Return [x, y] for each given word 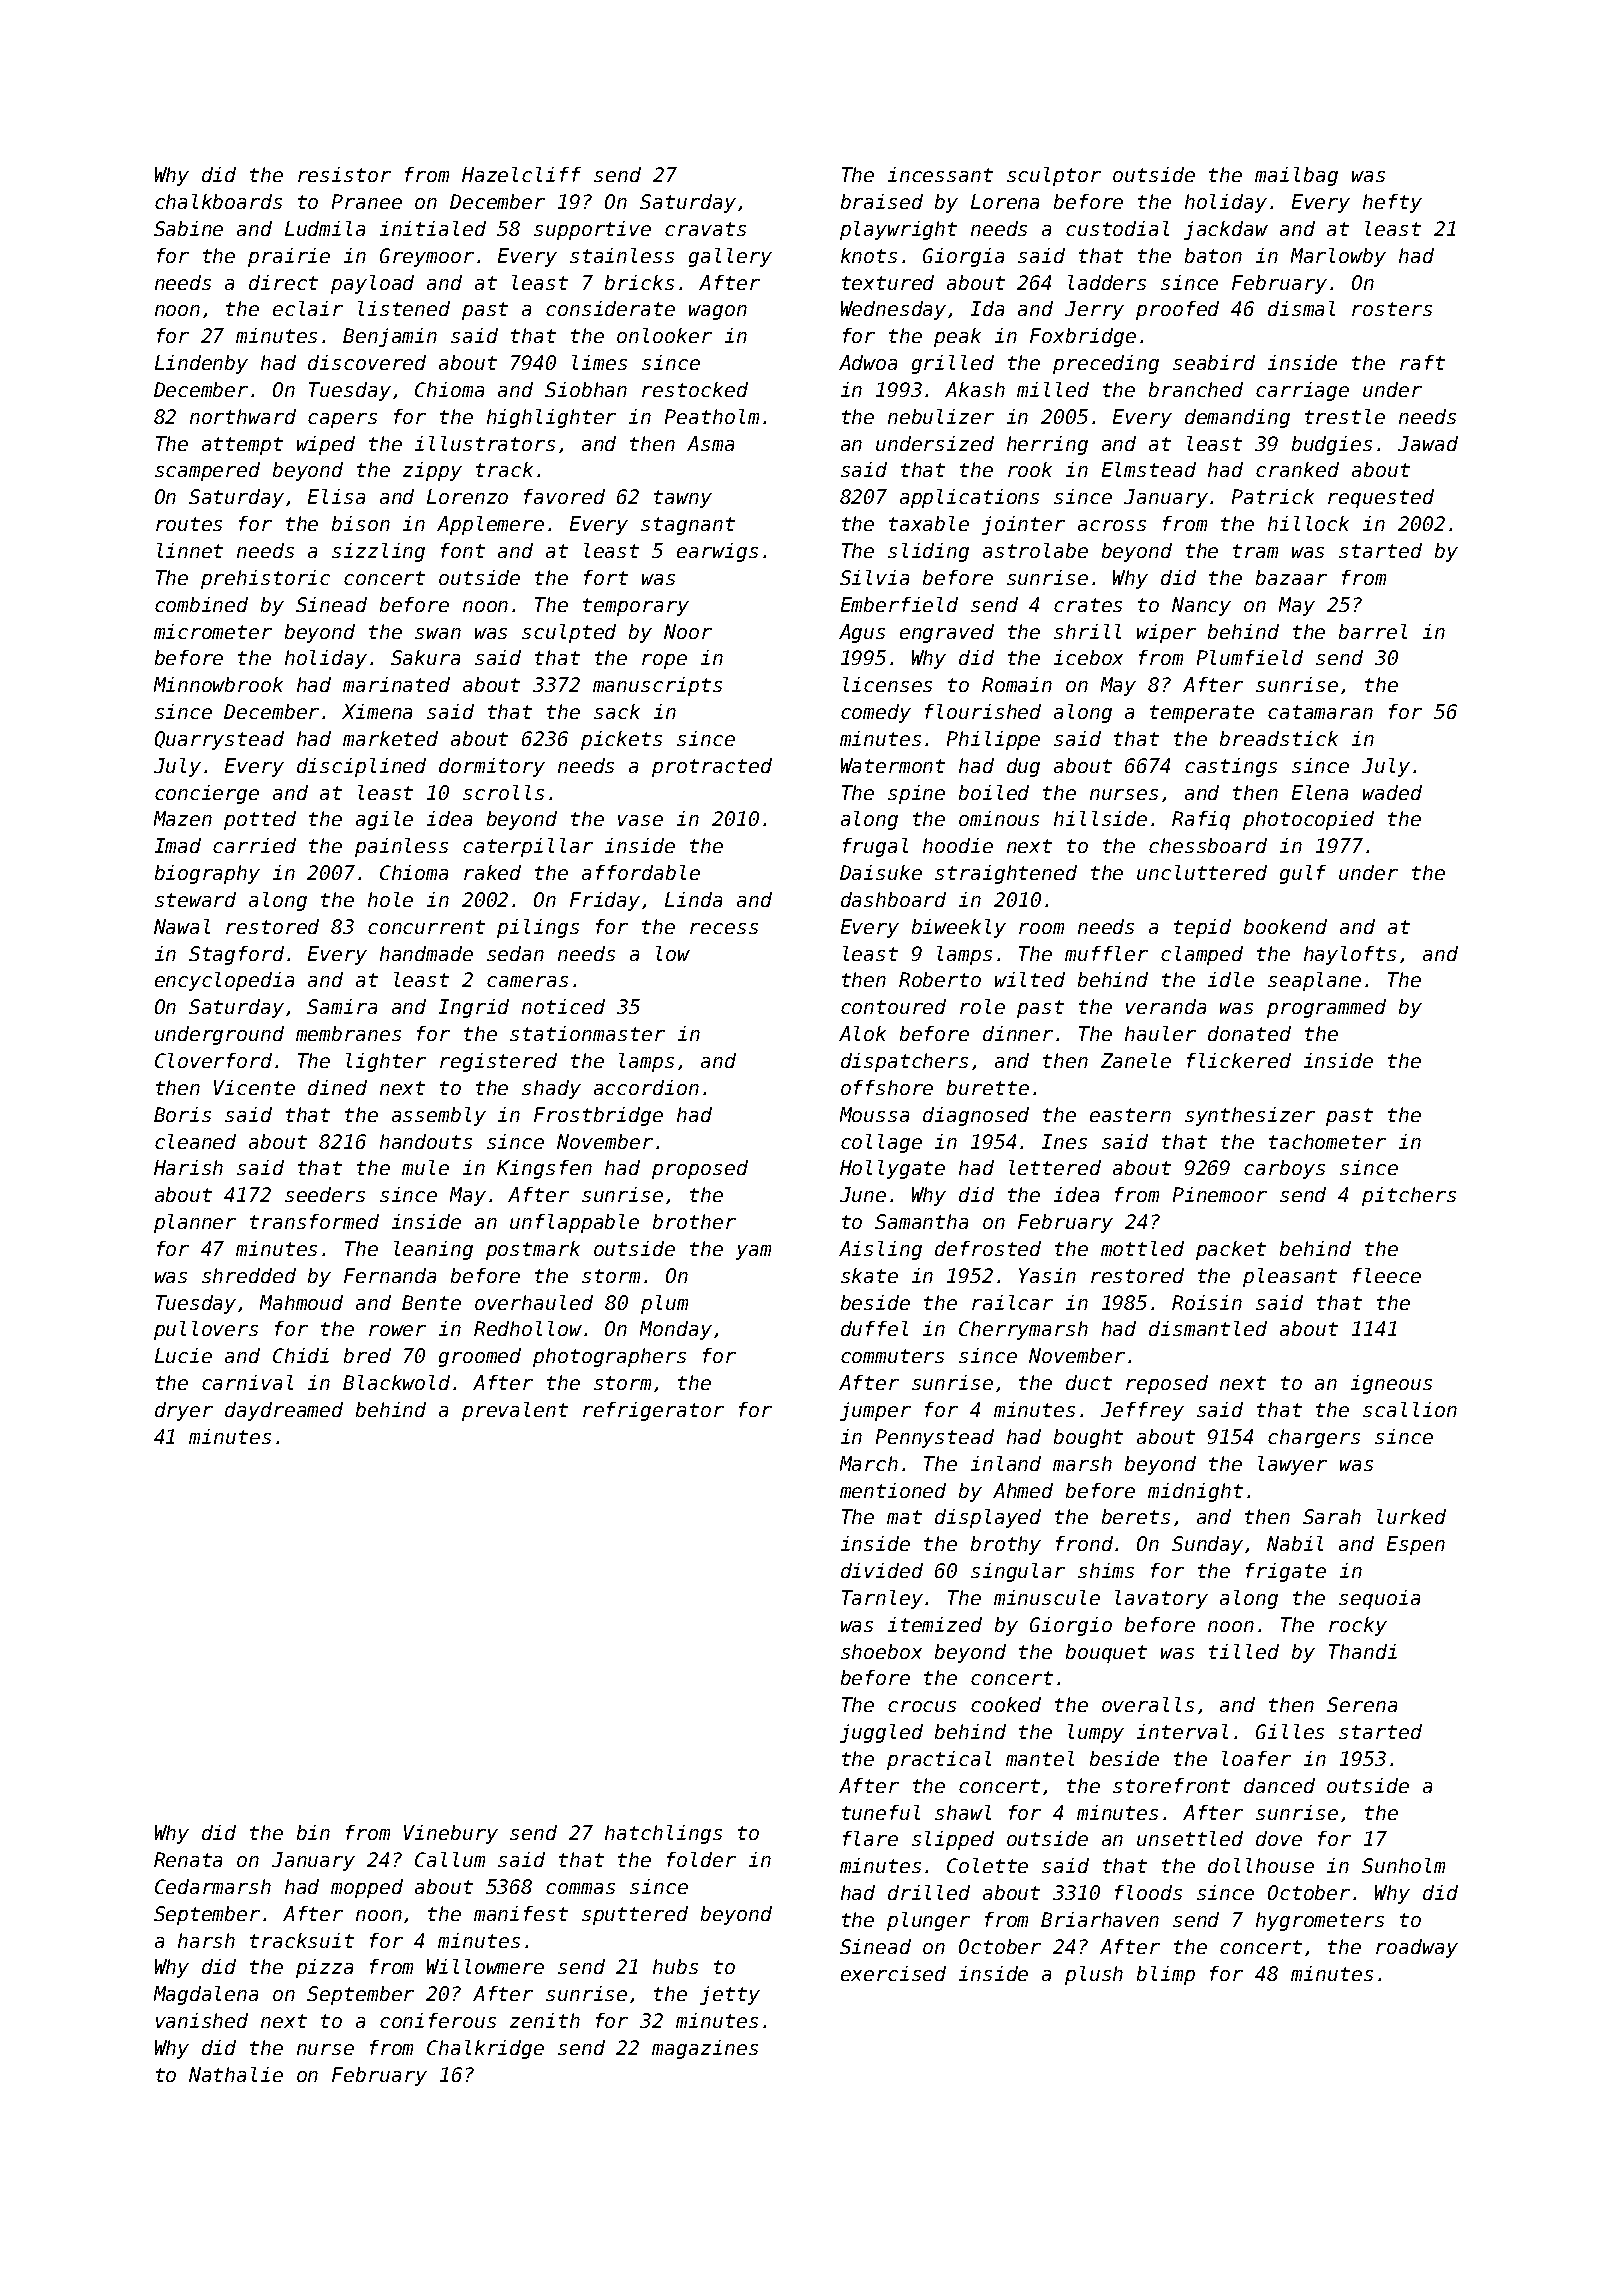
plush [1094, 1975]
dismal [1301, 308]
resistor [344, 174]
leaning [433, 1250]
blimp [1166, 1975]
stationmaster [587, 1033]
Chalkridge [485, 2049]
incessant [940, 174]
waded [1392, 792]
